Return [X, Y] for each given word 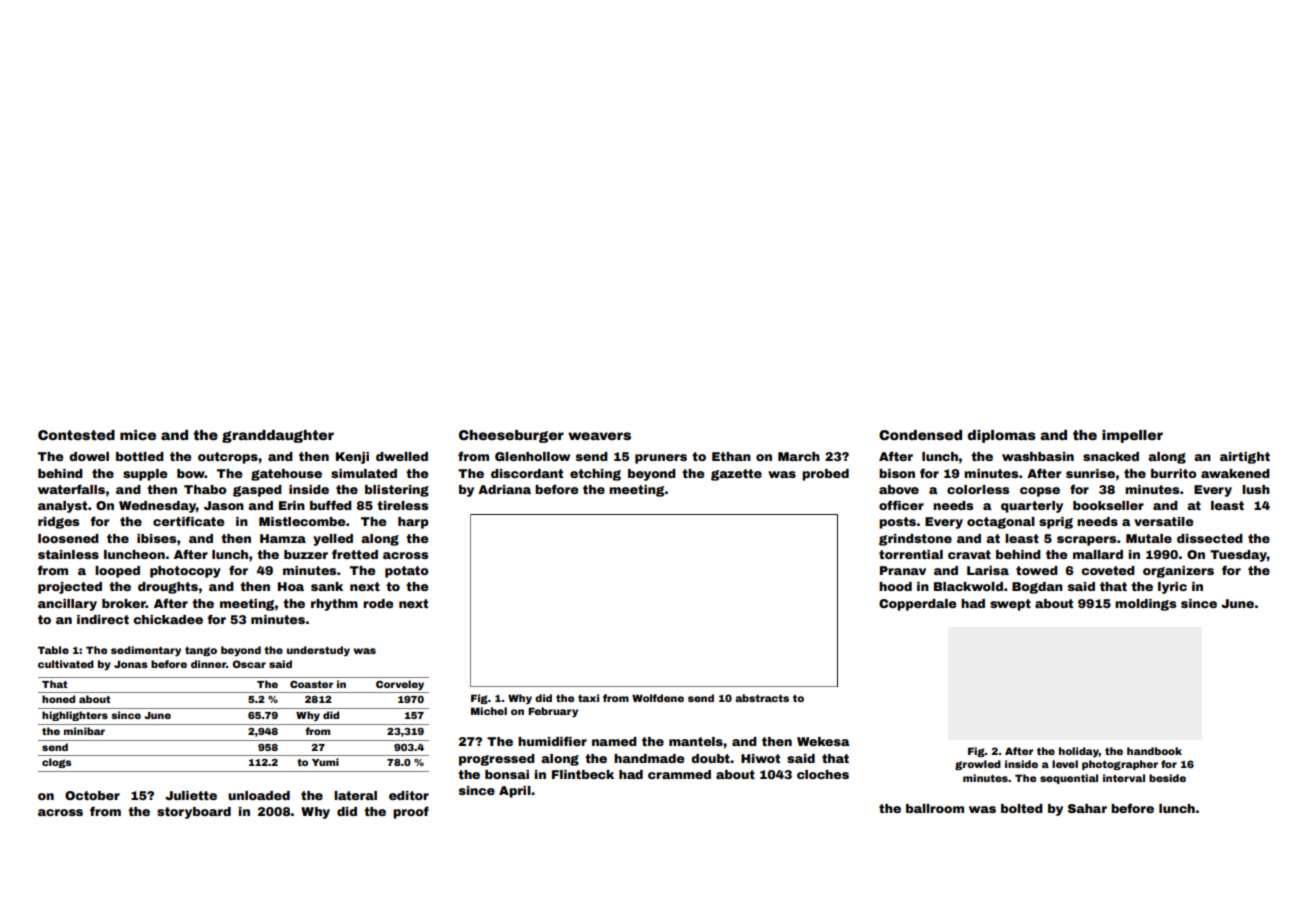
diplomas [1002, 436]
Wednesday [157, 507]
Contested [76, 435]
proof [411, 812]
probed [825, 475]
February [553, 712]
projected [70, 588]
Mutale [1149, 538]
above [899, 489]
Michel [489, 711]
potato [406, 572]
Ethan [731, 456]
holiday [1079, 752]
